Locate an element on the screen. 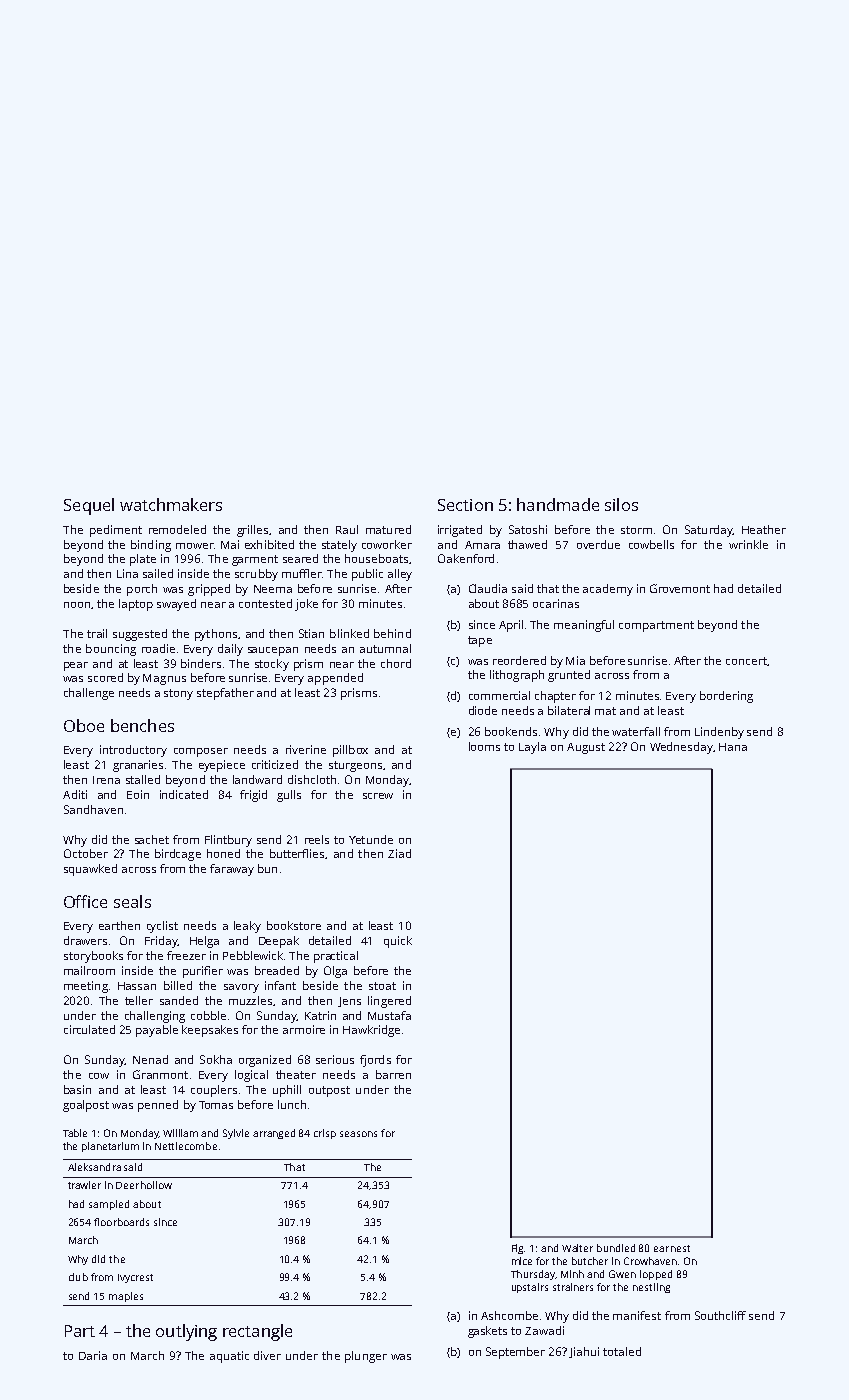 Image resolution: width=849 pixels, height=1400 pixels. looms is located at coordinates (484, 746).
